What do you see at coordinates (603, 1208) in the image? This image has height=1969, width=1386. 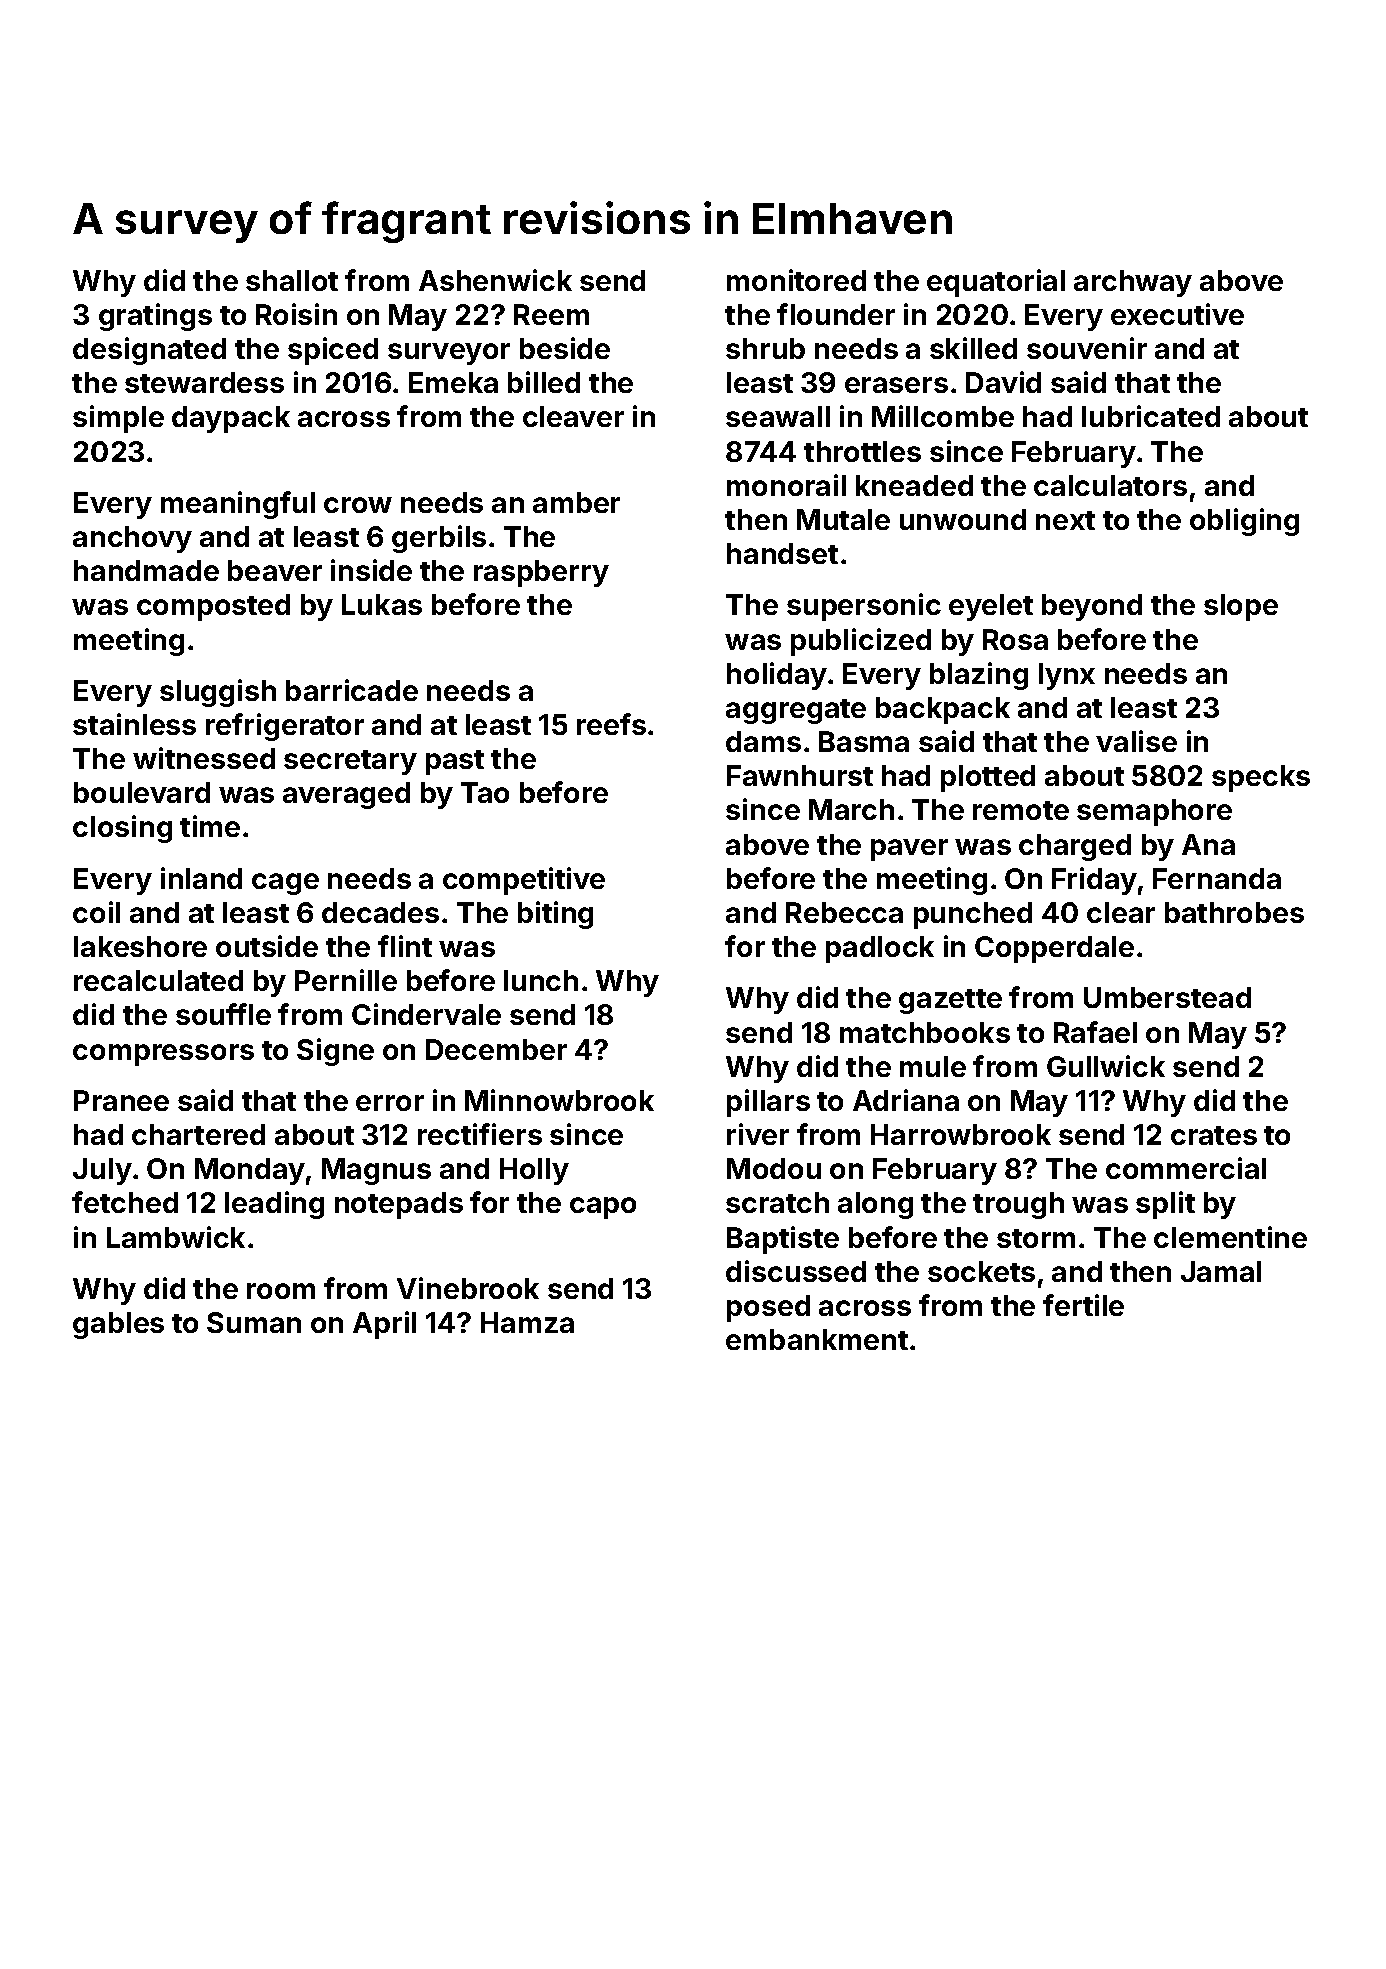 I see `capo` at bounding box center [603, 1208].
